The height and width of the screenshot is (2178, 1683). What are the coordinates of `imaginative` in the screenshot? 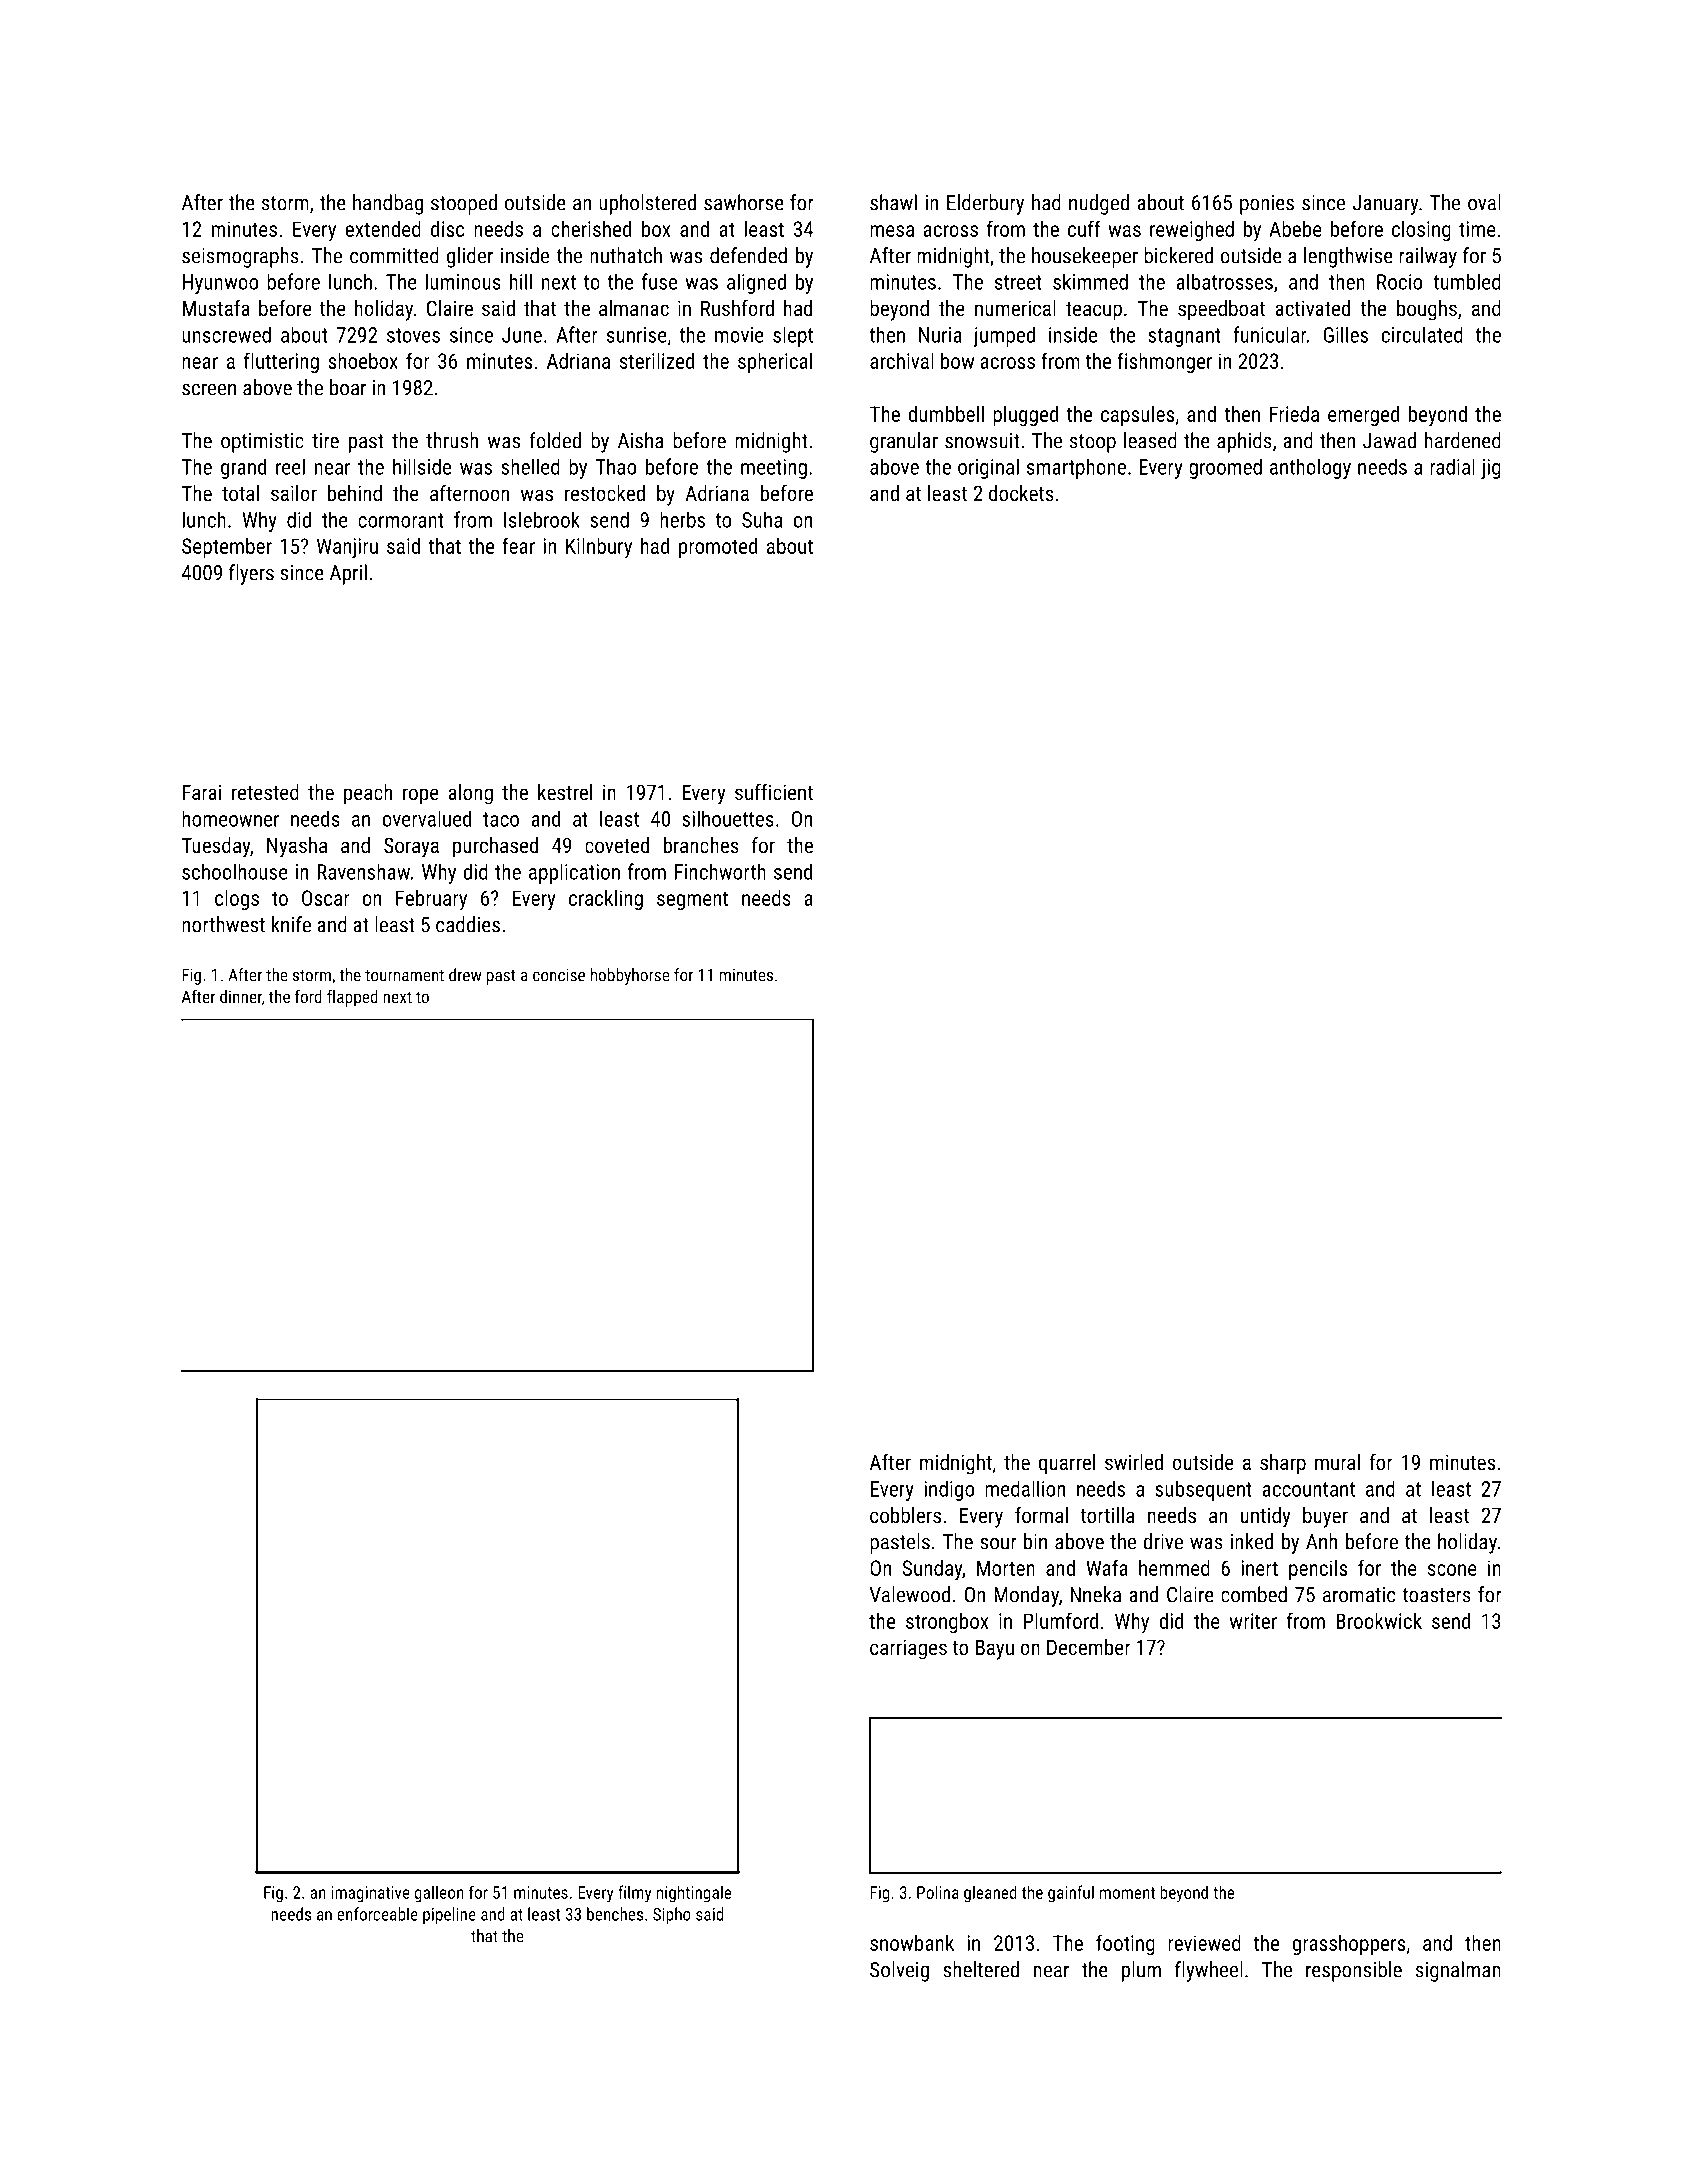 It's located at (370, 1894).
